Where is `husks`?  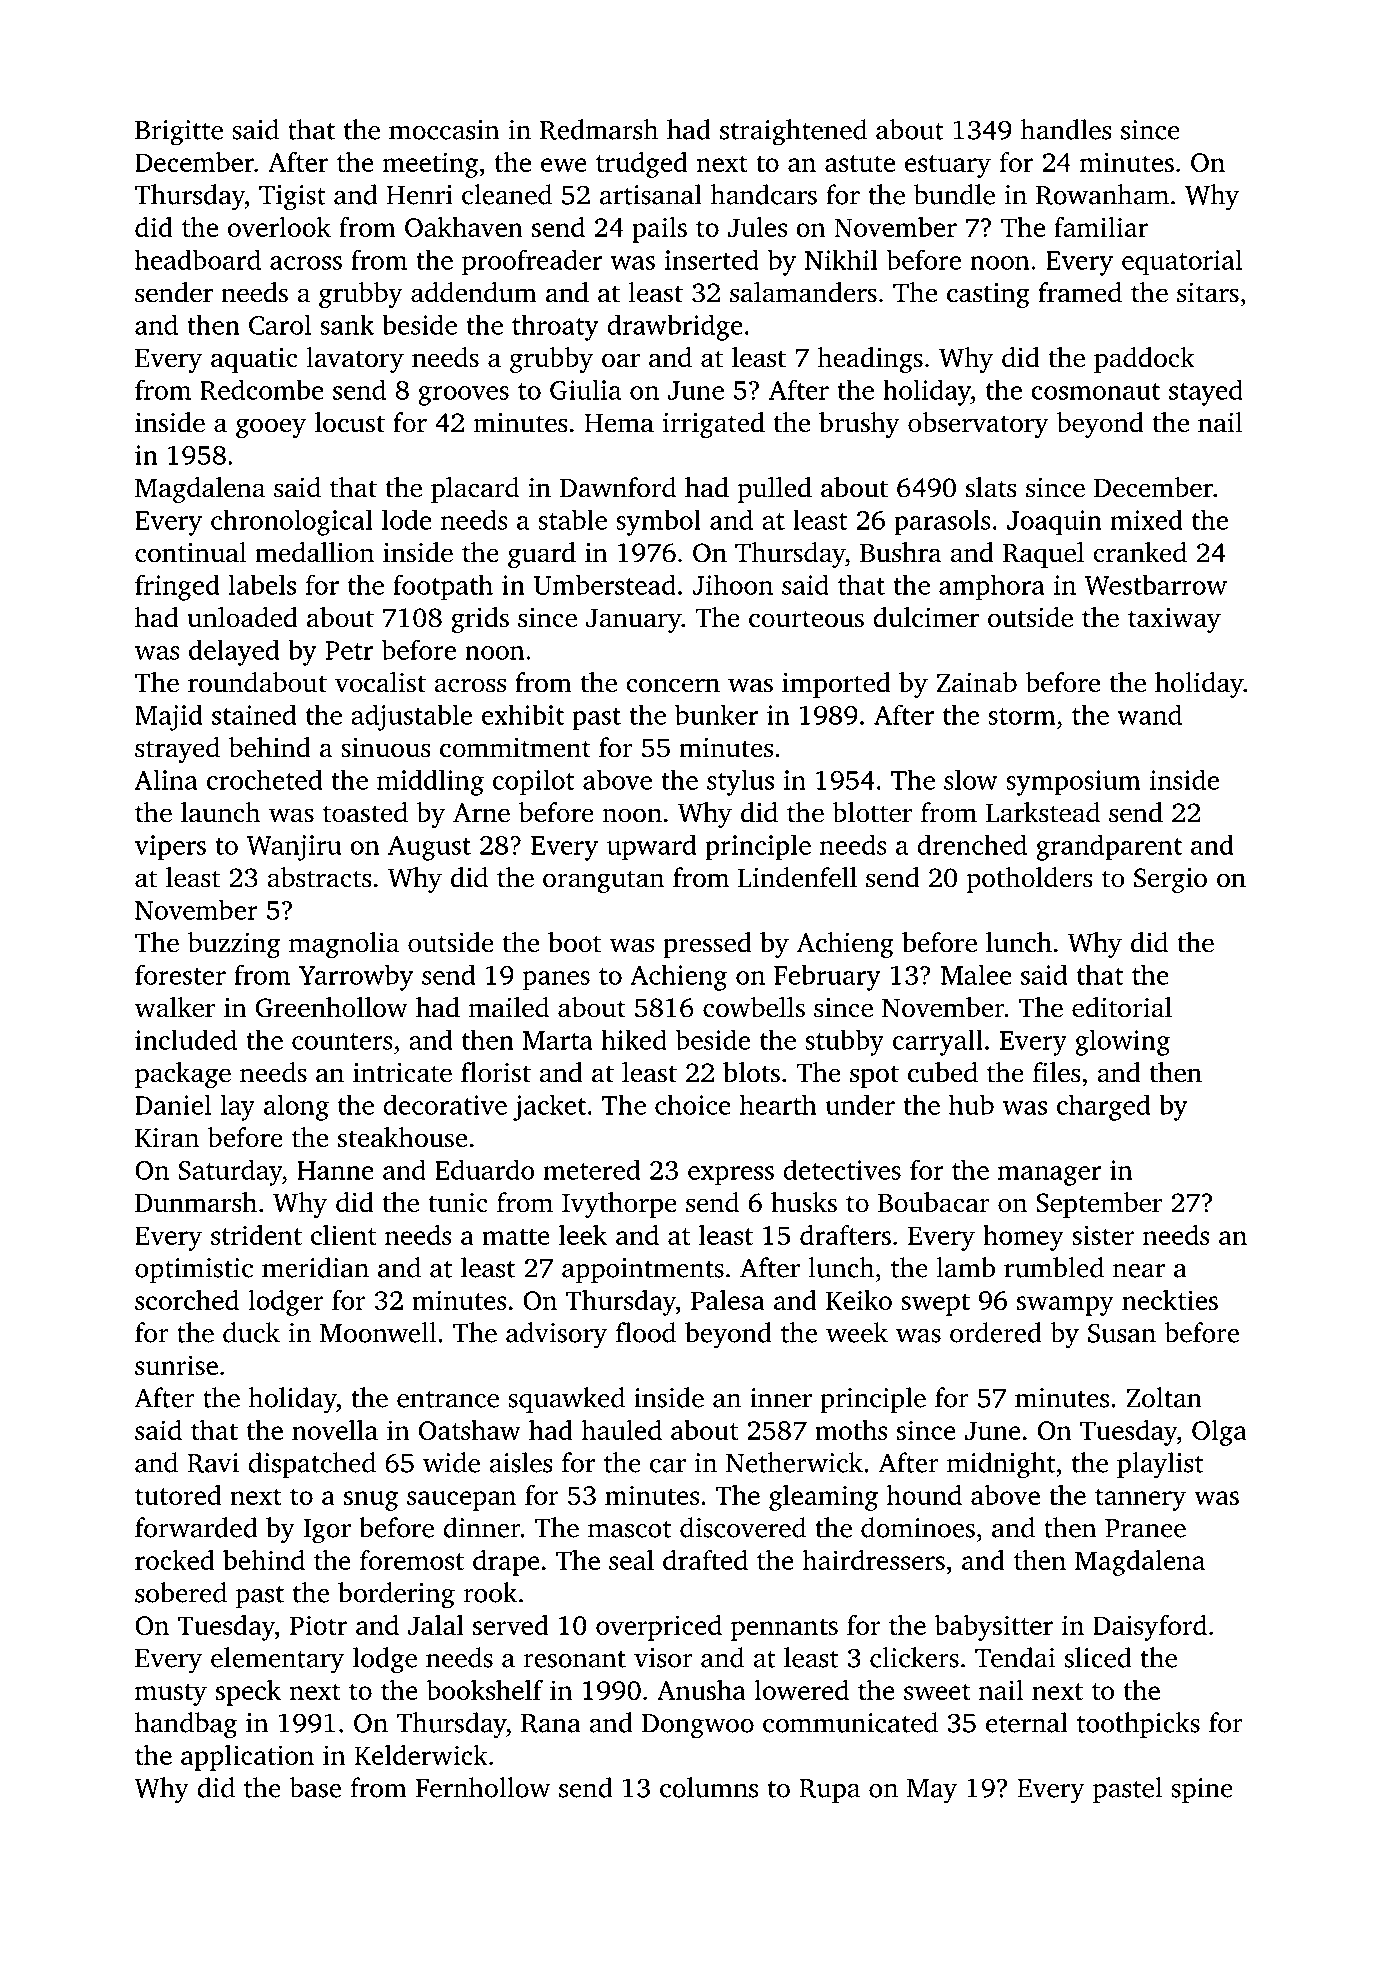 husks is located at coordinates (804, 1202).
